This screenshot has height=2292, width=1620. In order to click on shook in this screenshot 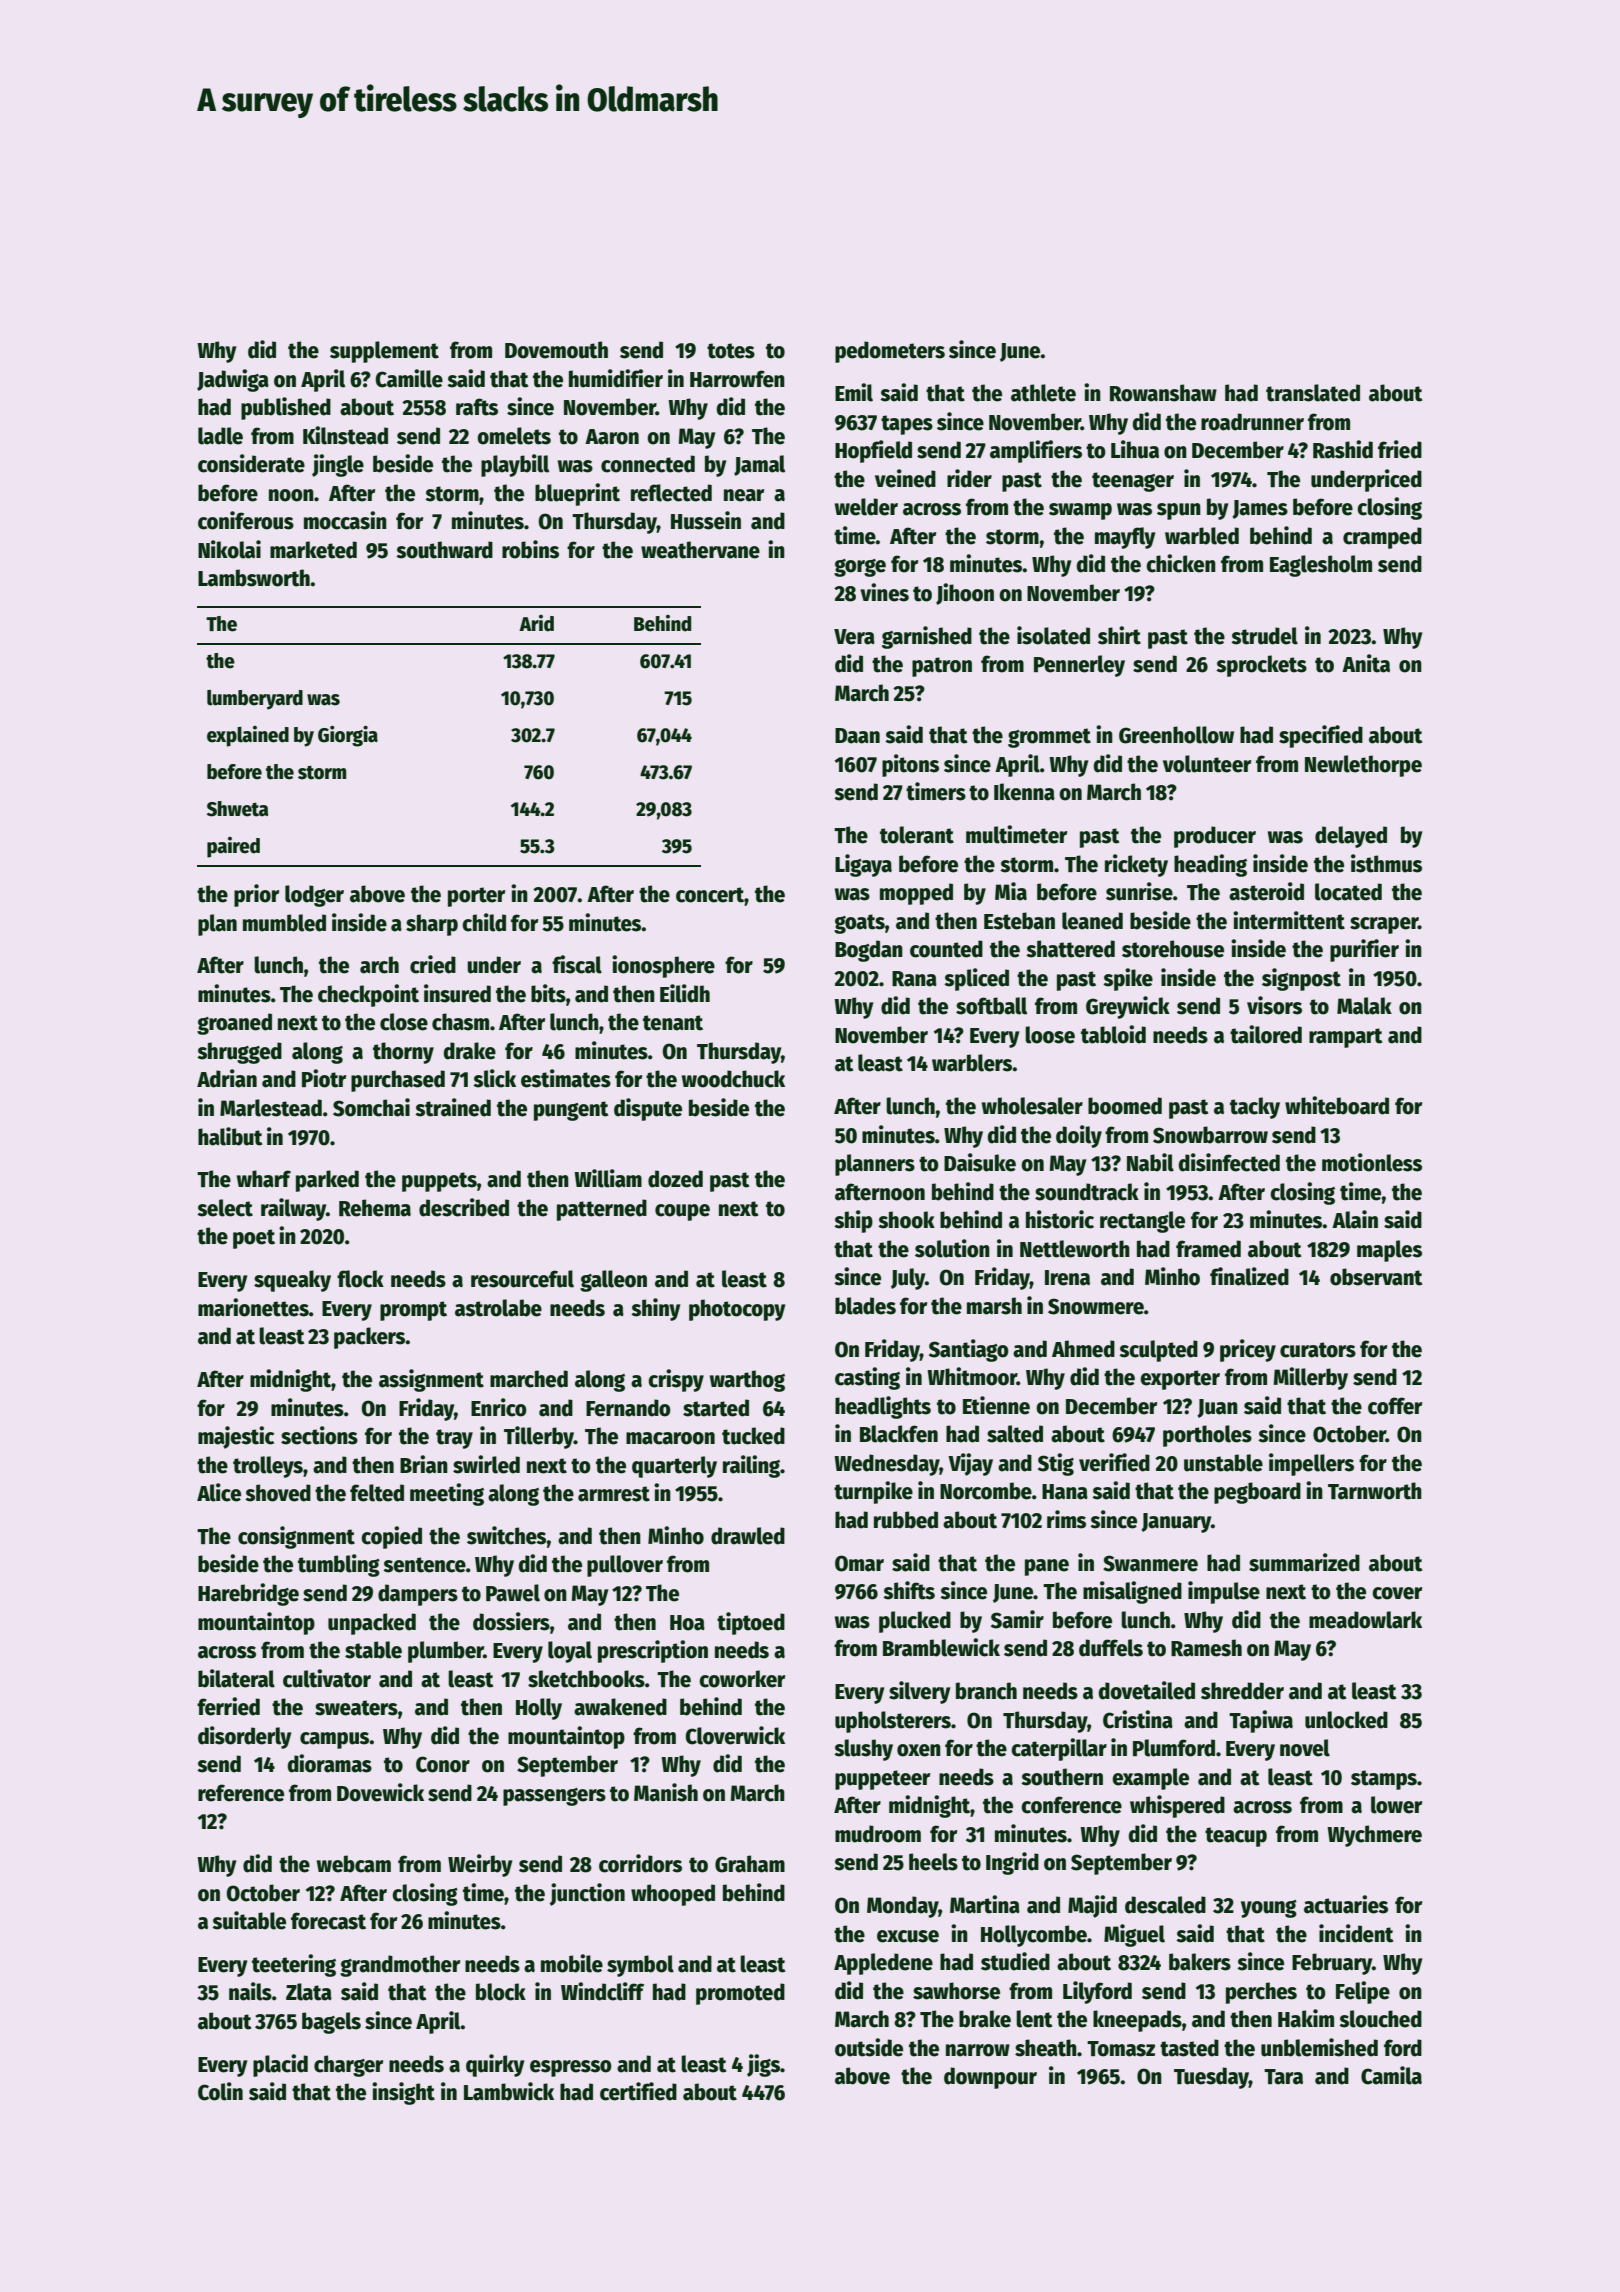, I will do `click(906, 1220)`.
